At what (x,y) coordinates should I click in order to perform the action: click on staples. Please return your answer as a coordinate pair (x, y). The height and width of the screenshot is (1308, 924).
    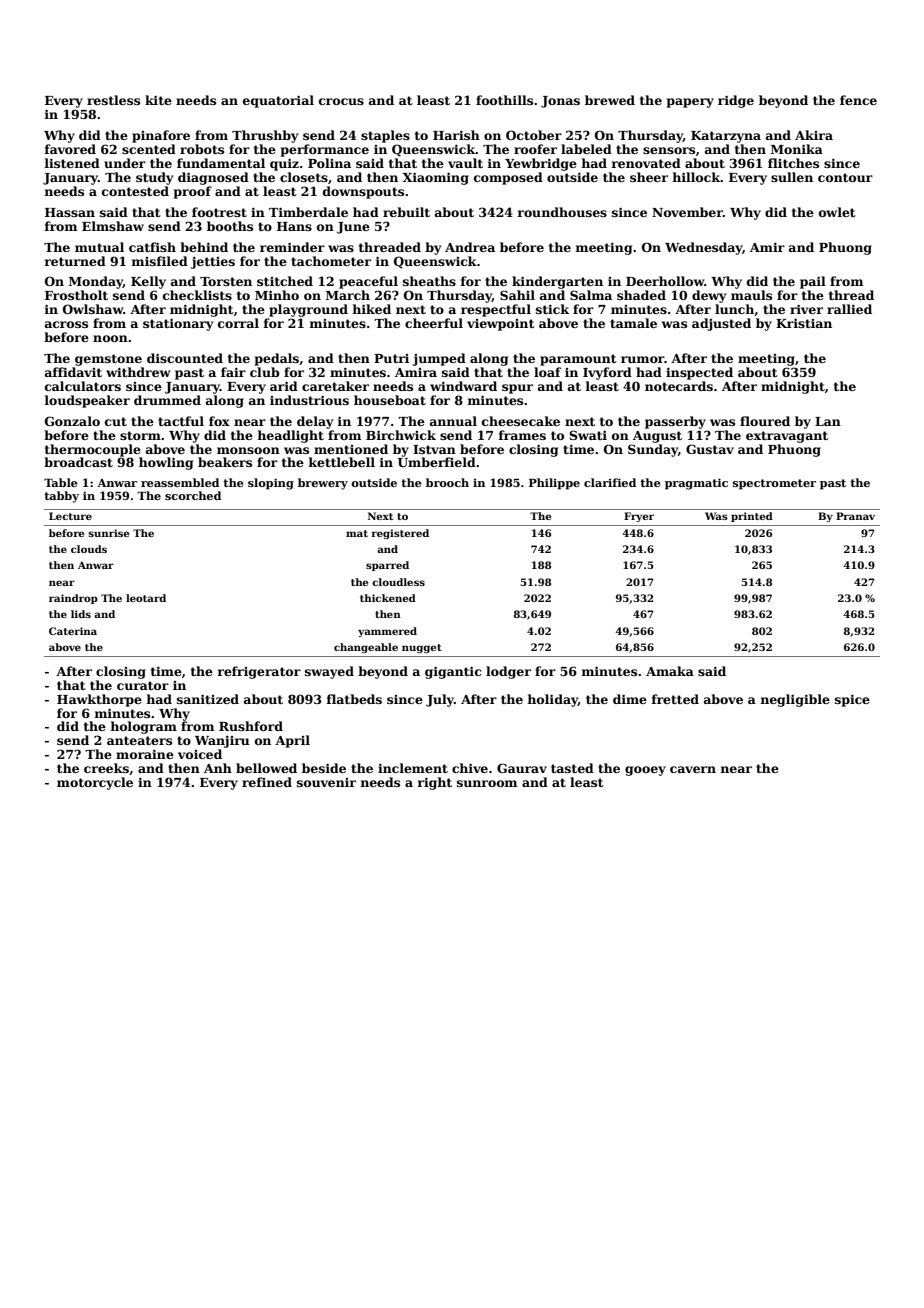
    Looking at the image, I should click on (385, 136).
